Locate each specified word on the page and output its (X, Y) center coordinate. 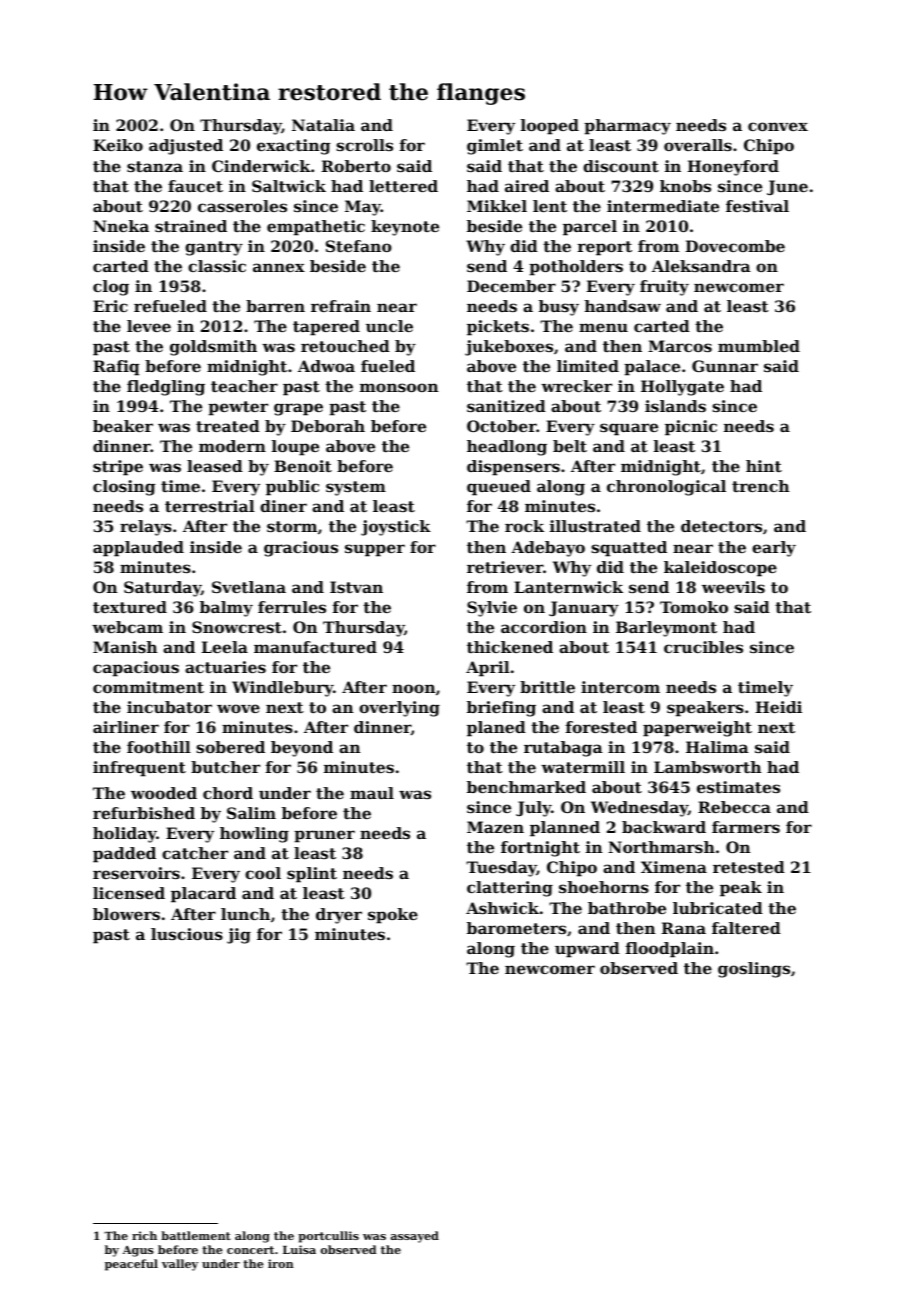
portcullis (328, 1237)
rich (144, 1235)
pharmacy (627, 127)
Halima (717, 747)
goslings (754, 970)
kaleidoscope (720, 569)
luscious (187, 934)
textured (130, 607)
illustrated (595, 526)
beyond (302, 749)
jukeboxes (509, 348)
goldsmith (213, 348)
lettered (403, 186)
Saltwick (289, 186)
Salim (251, 813)
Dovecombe (735, 246)
